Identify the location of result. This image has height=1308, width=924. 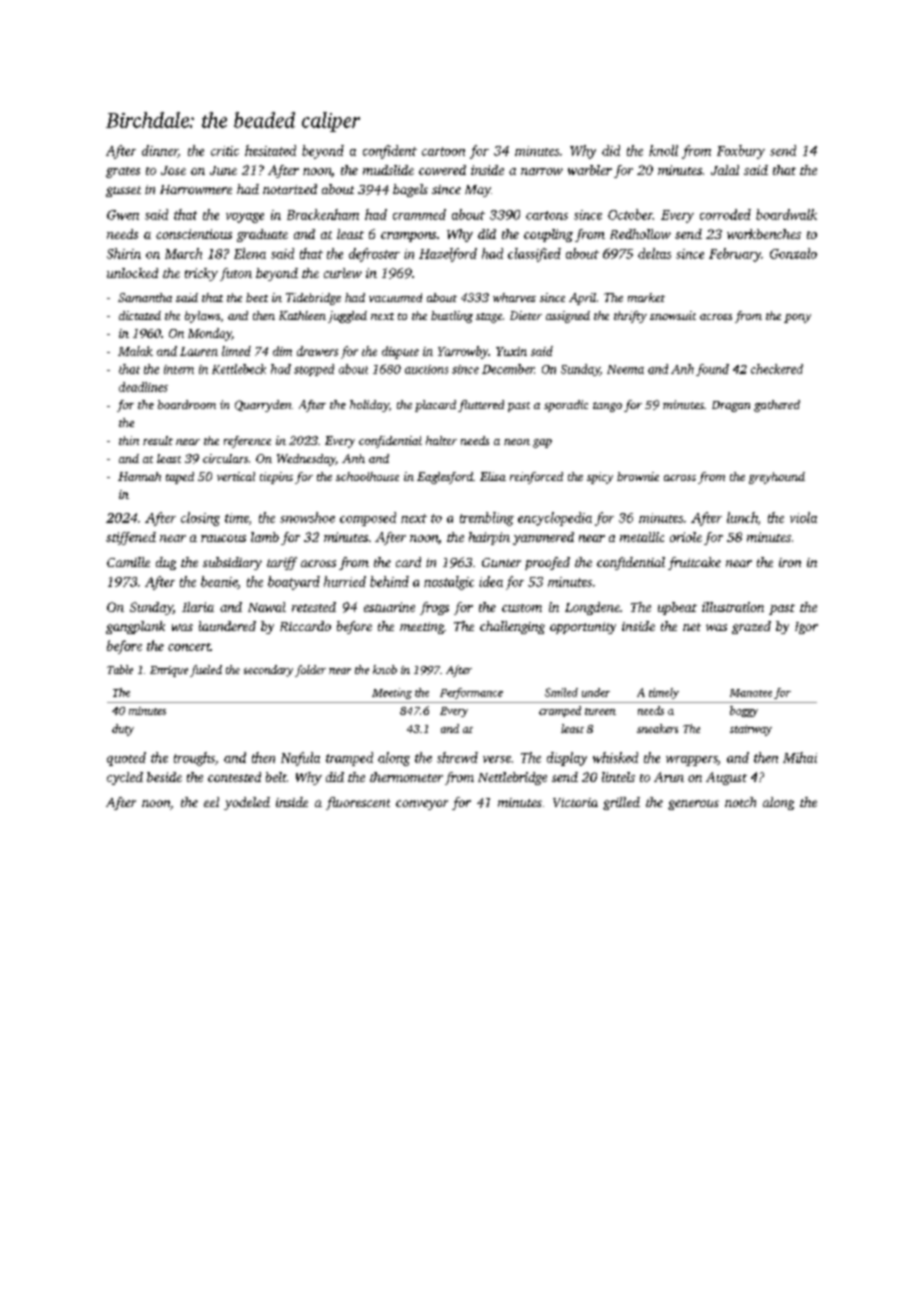
(158, 440).
